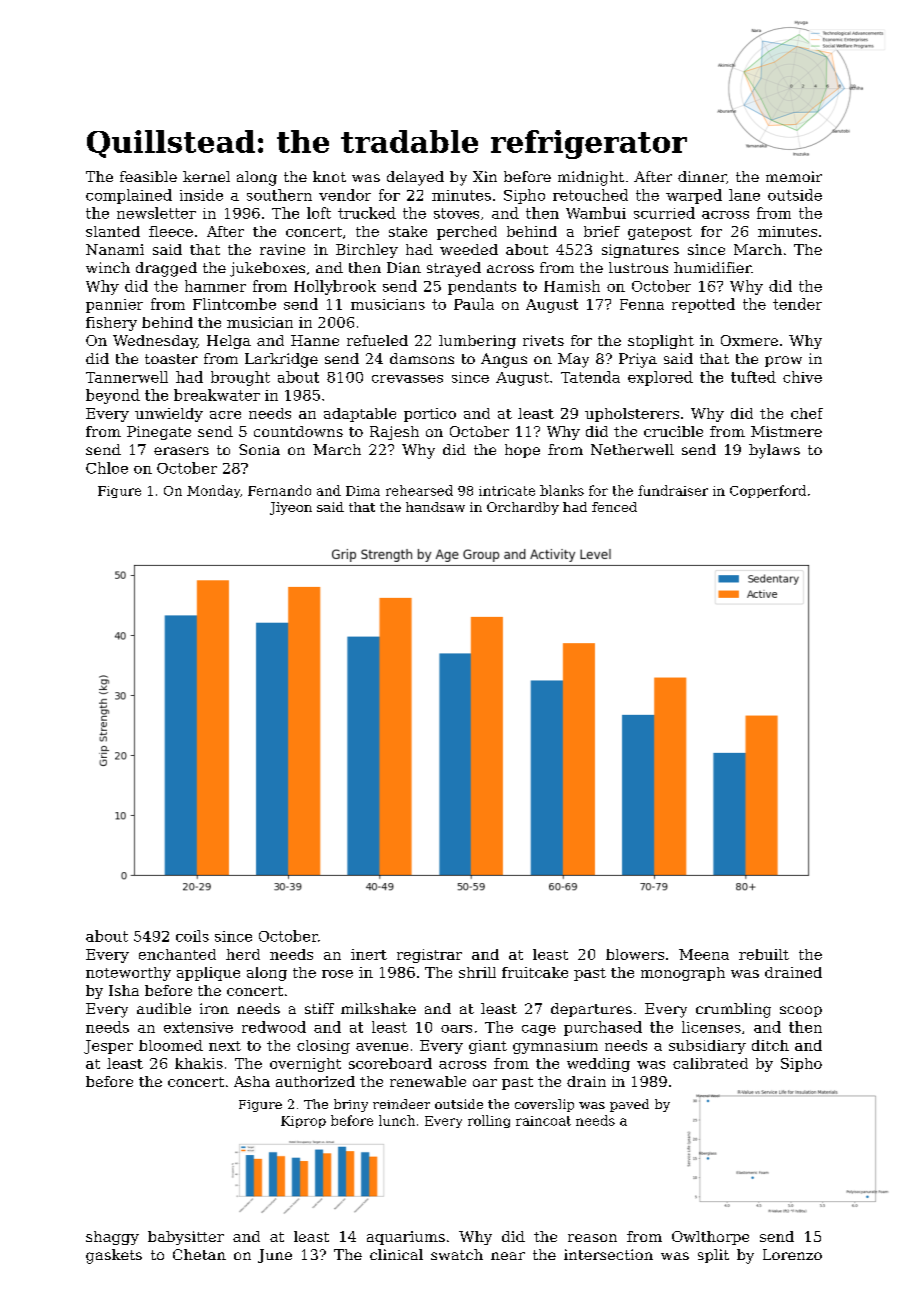 The width and height of the page is (908, 1316). What do you see at coordinates (329, 176) in the page?
I see `knot` at bounding box center [329, 176].
